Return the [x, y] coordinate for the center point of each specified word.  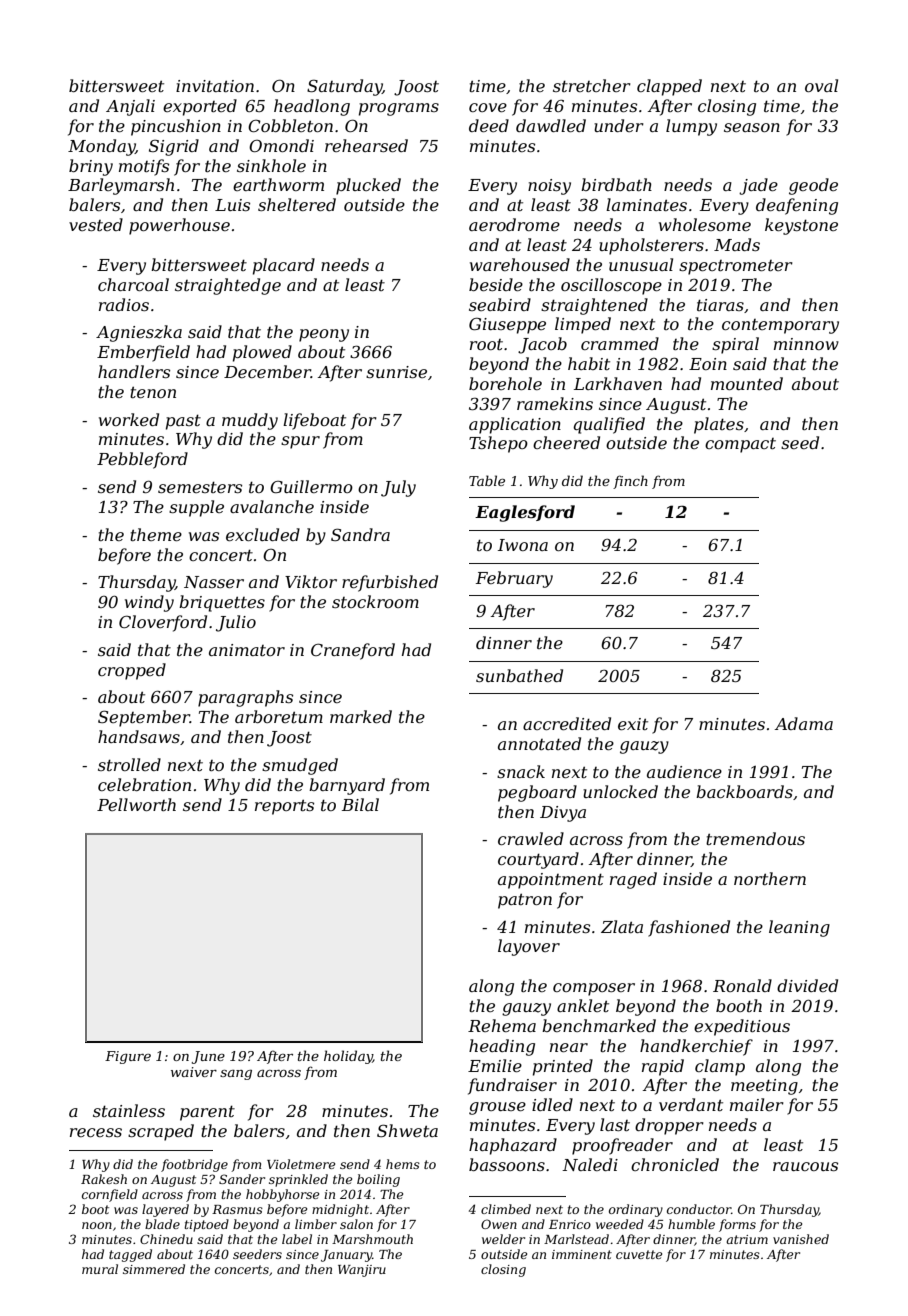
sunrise [396, 372]
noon [97, 1225]
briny [91, 167]
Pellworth [136, 804]
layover [529, 947]
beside [496, 284]
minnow [806, 344]
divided [807, 985]
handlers [134, 371]
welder [503, 1239]
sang [236, 1075]
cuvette [639, 1254]
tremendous [755, 838]
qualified [609, 425]
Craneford [353, 651]
